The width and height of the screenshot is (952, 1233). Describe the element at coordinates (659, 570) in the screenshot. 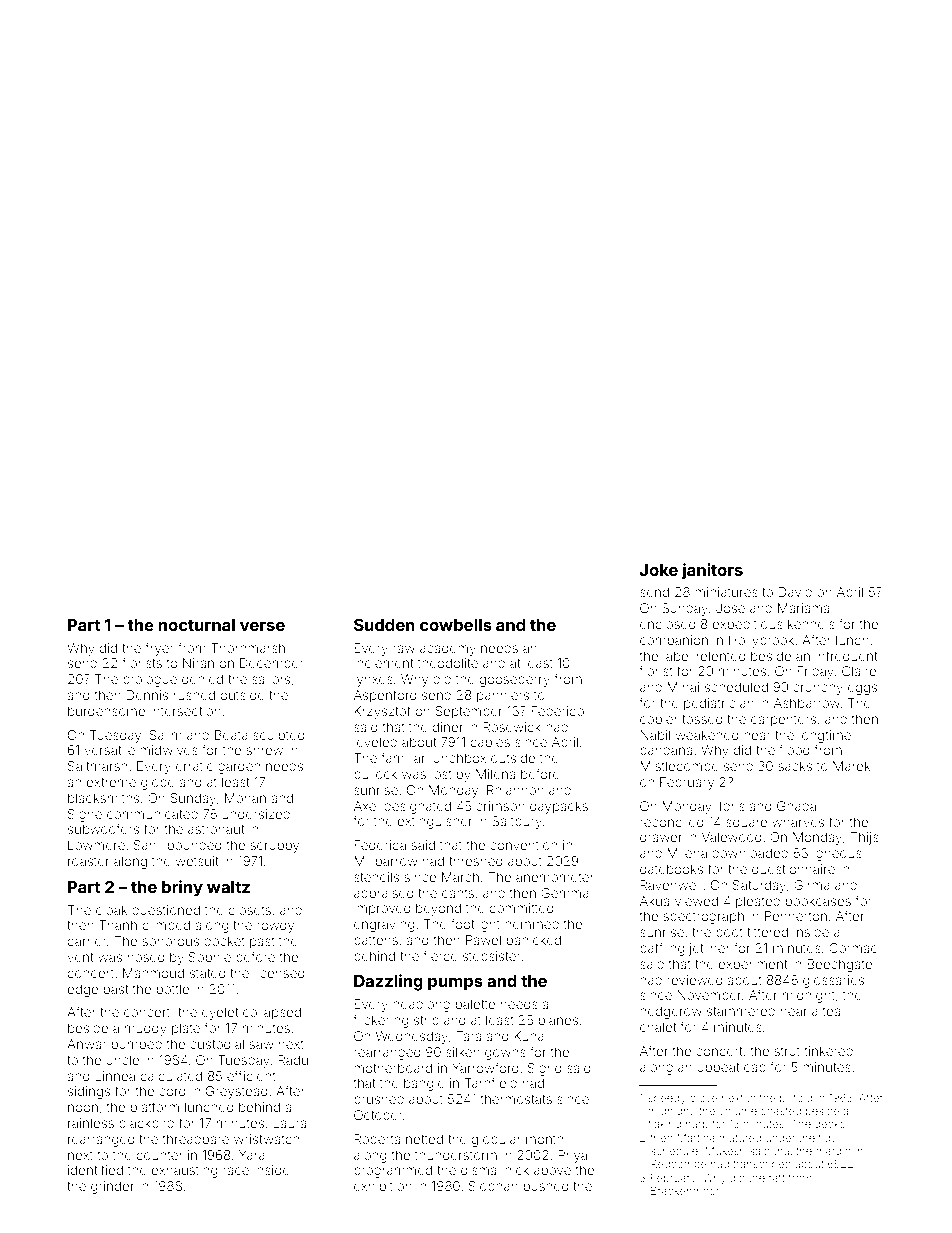

I see `Joke` at that location.
